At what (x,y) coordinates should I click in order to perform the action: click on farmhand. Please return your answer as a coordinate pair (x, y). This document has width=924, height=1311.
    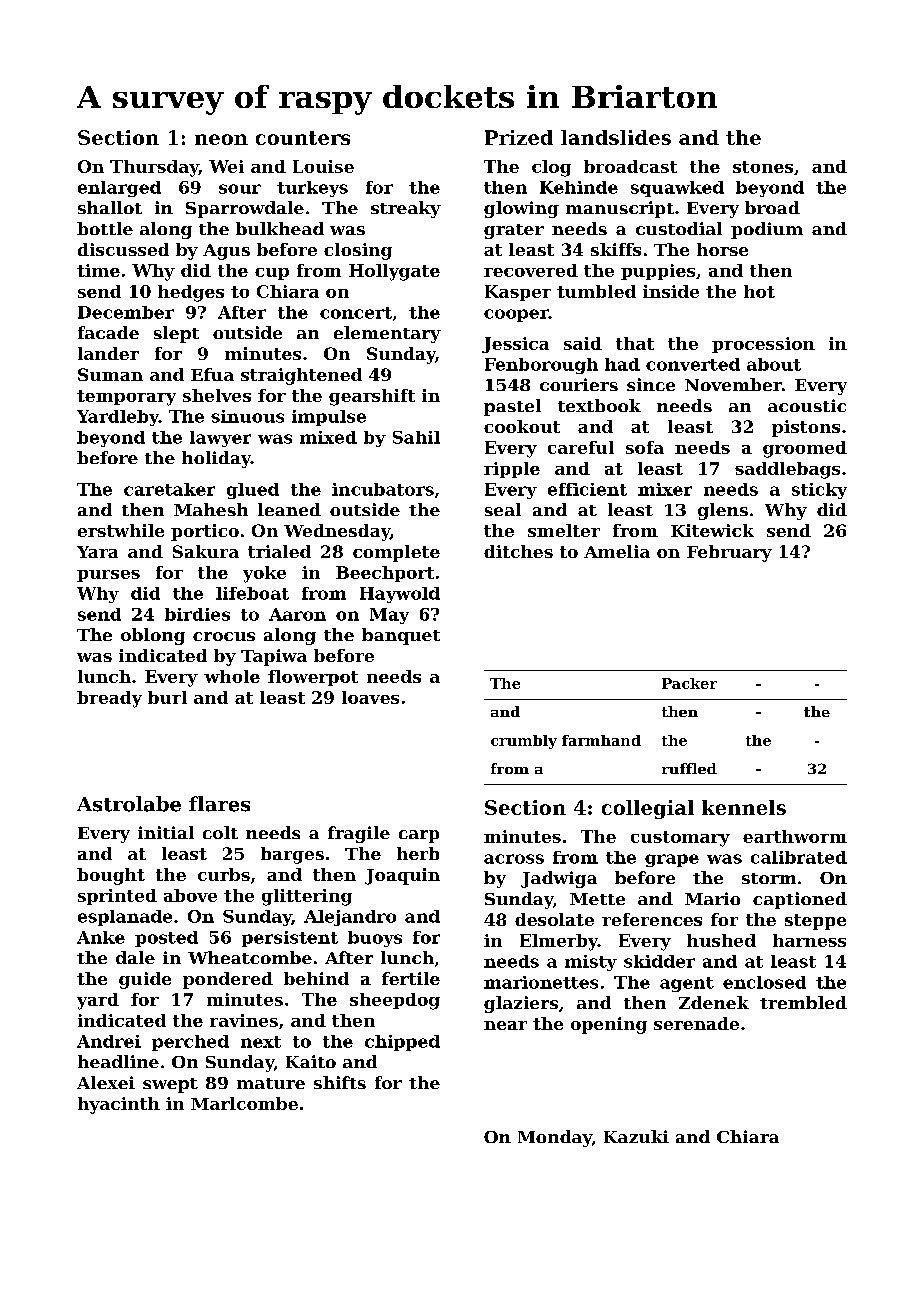
    Looking at the image, I should click on (601, 740).
